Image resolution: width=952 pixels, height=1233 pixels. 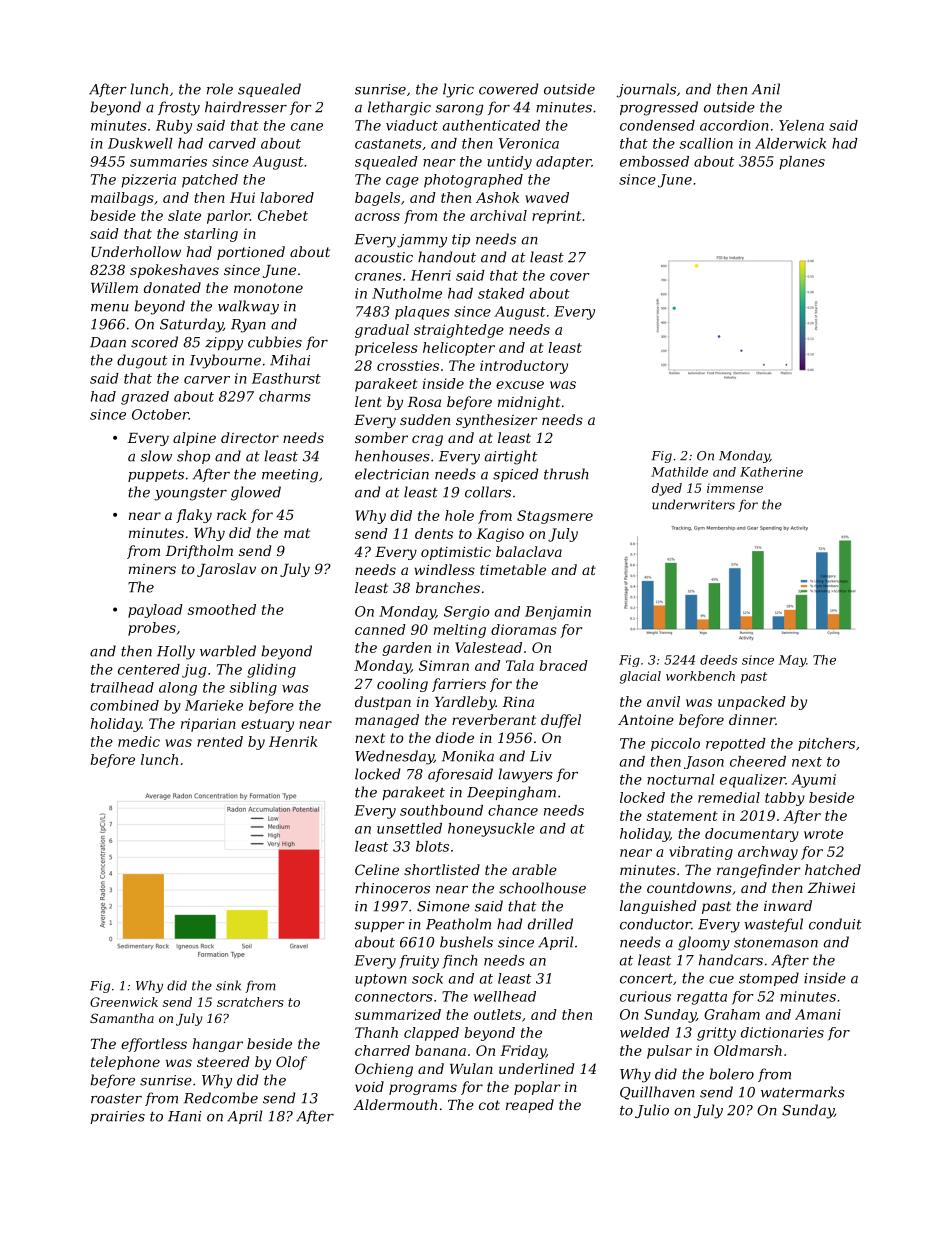 What do you see at coordinates (232, 143) in the page?
I see `carved` at bounding box center [232, 143].
